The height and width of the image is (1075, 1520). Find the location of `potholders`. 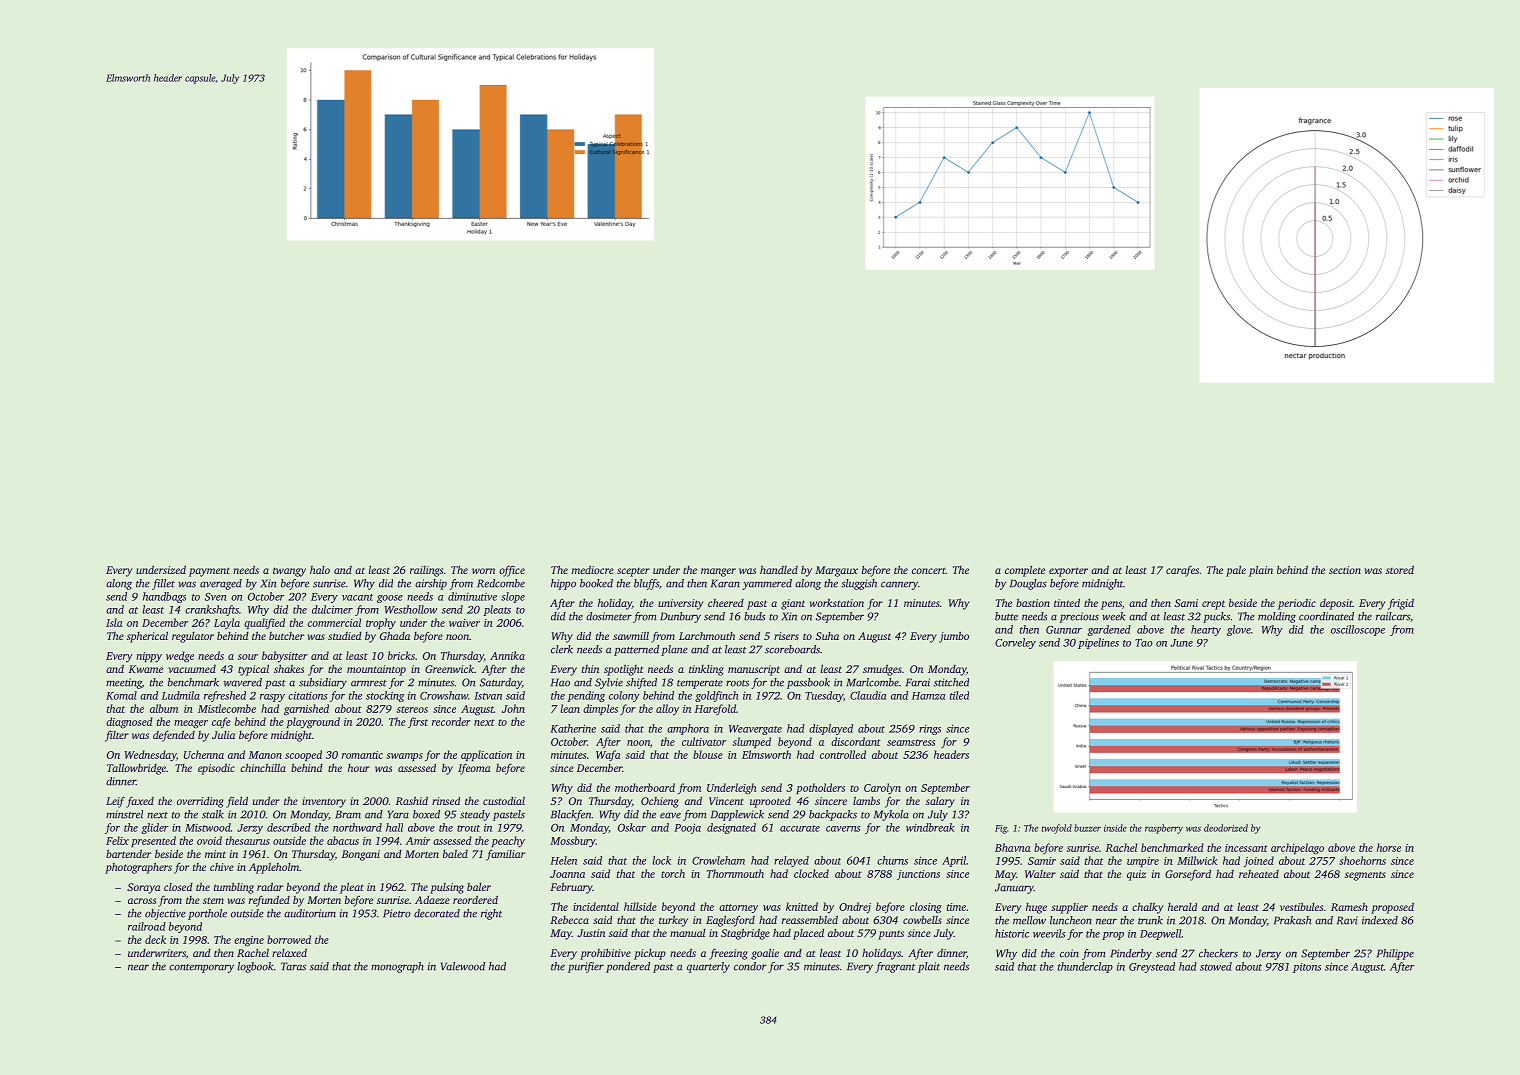

potholders is located at coordinates (820, 788).
